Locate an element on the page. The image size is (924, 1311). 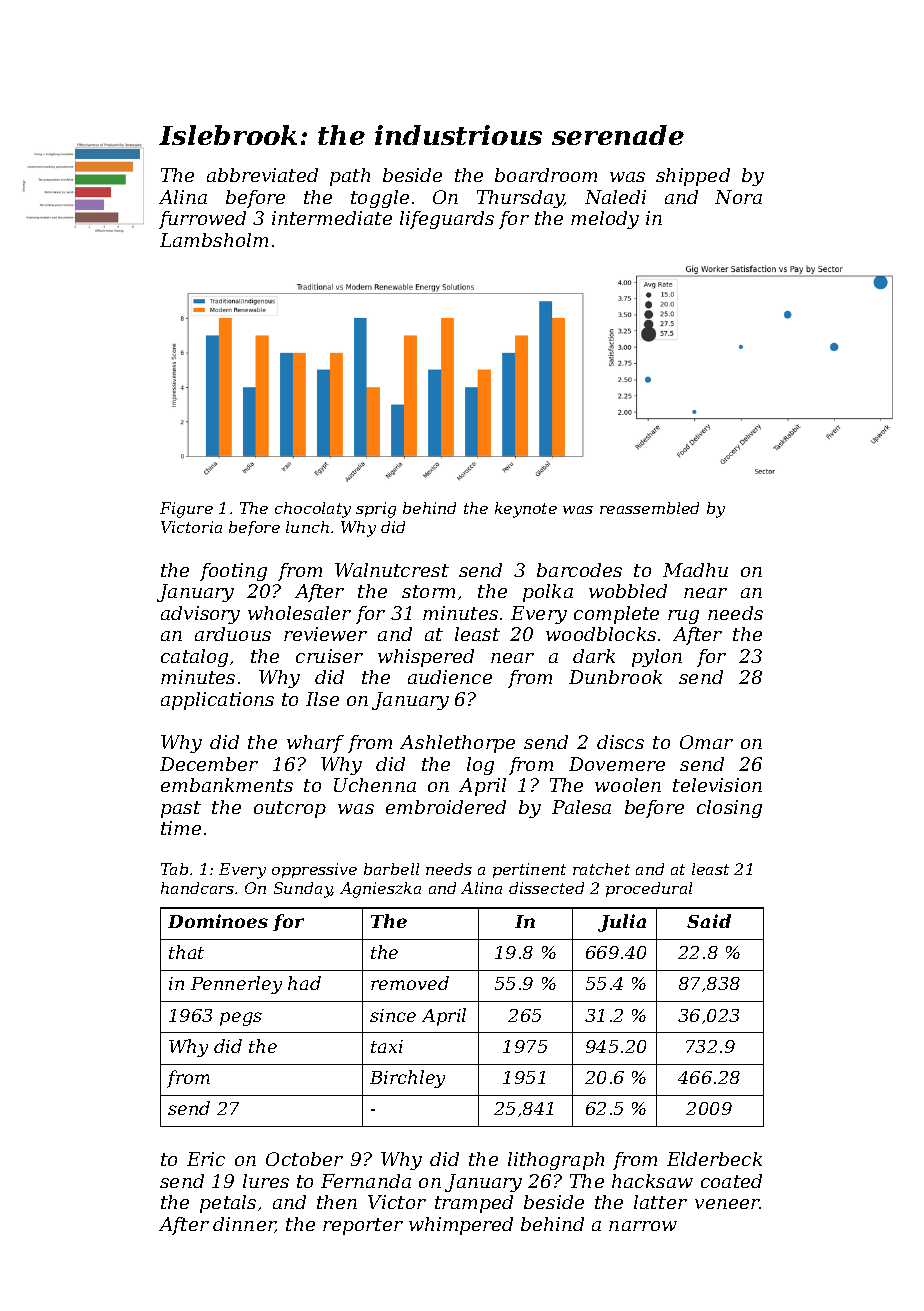
toggle is located at coordinates (380, 199).
